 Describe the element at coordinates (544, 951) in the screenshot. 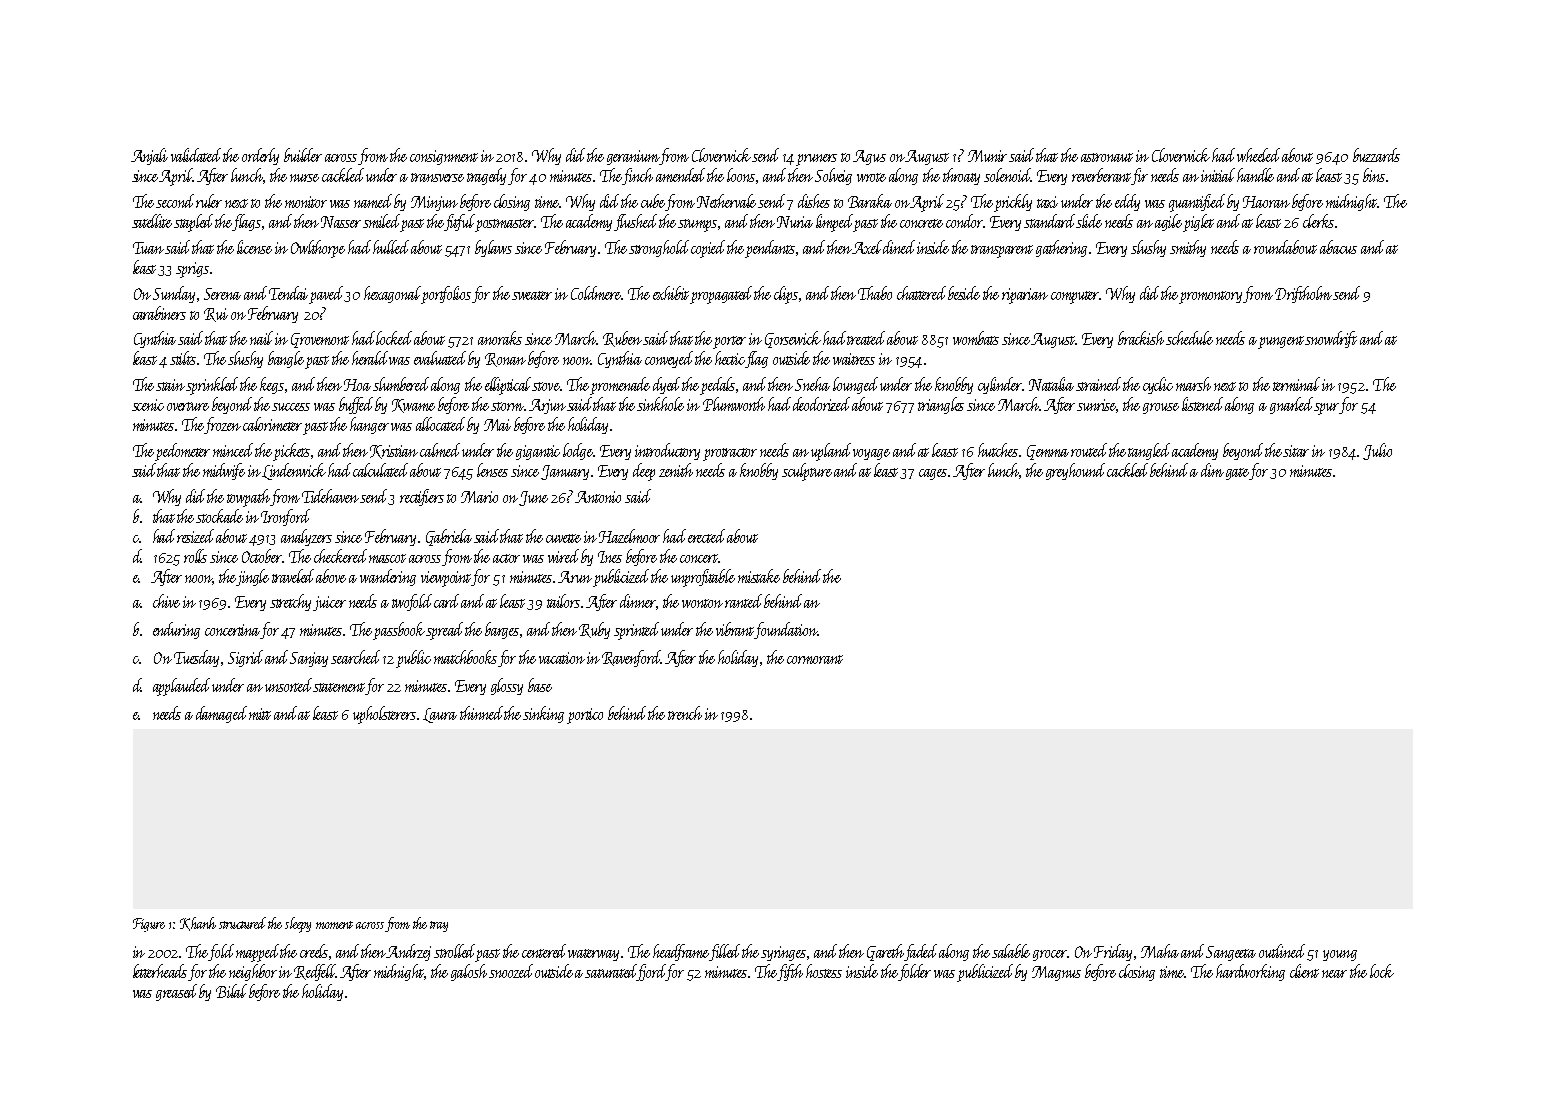

I see `centered` at that location.
